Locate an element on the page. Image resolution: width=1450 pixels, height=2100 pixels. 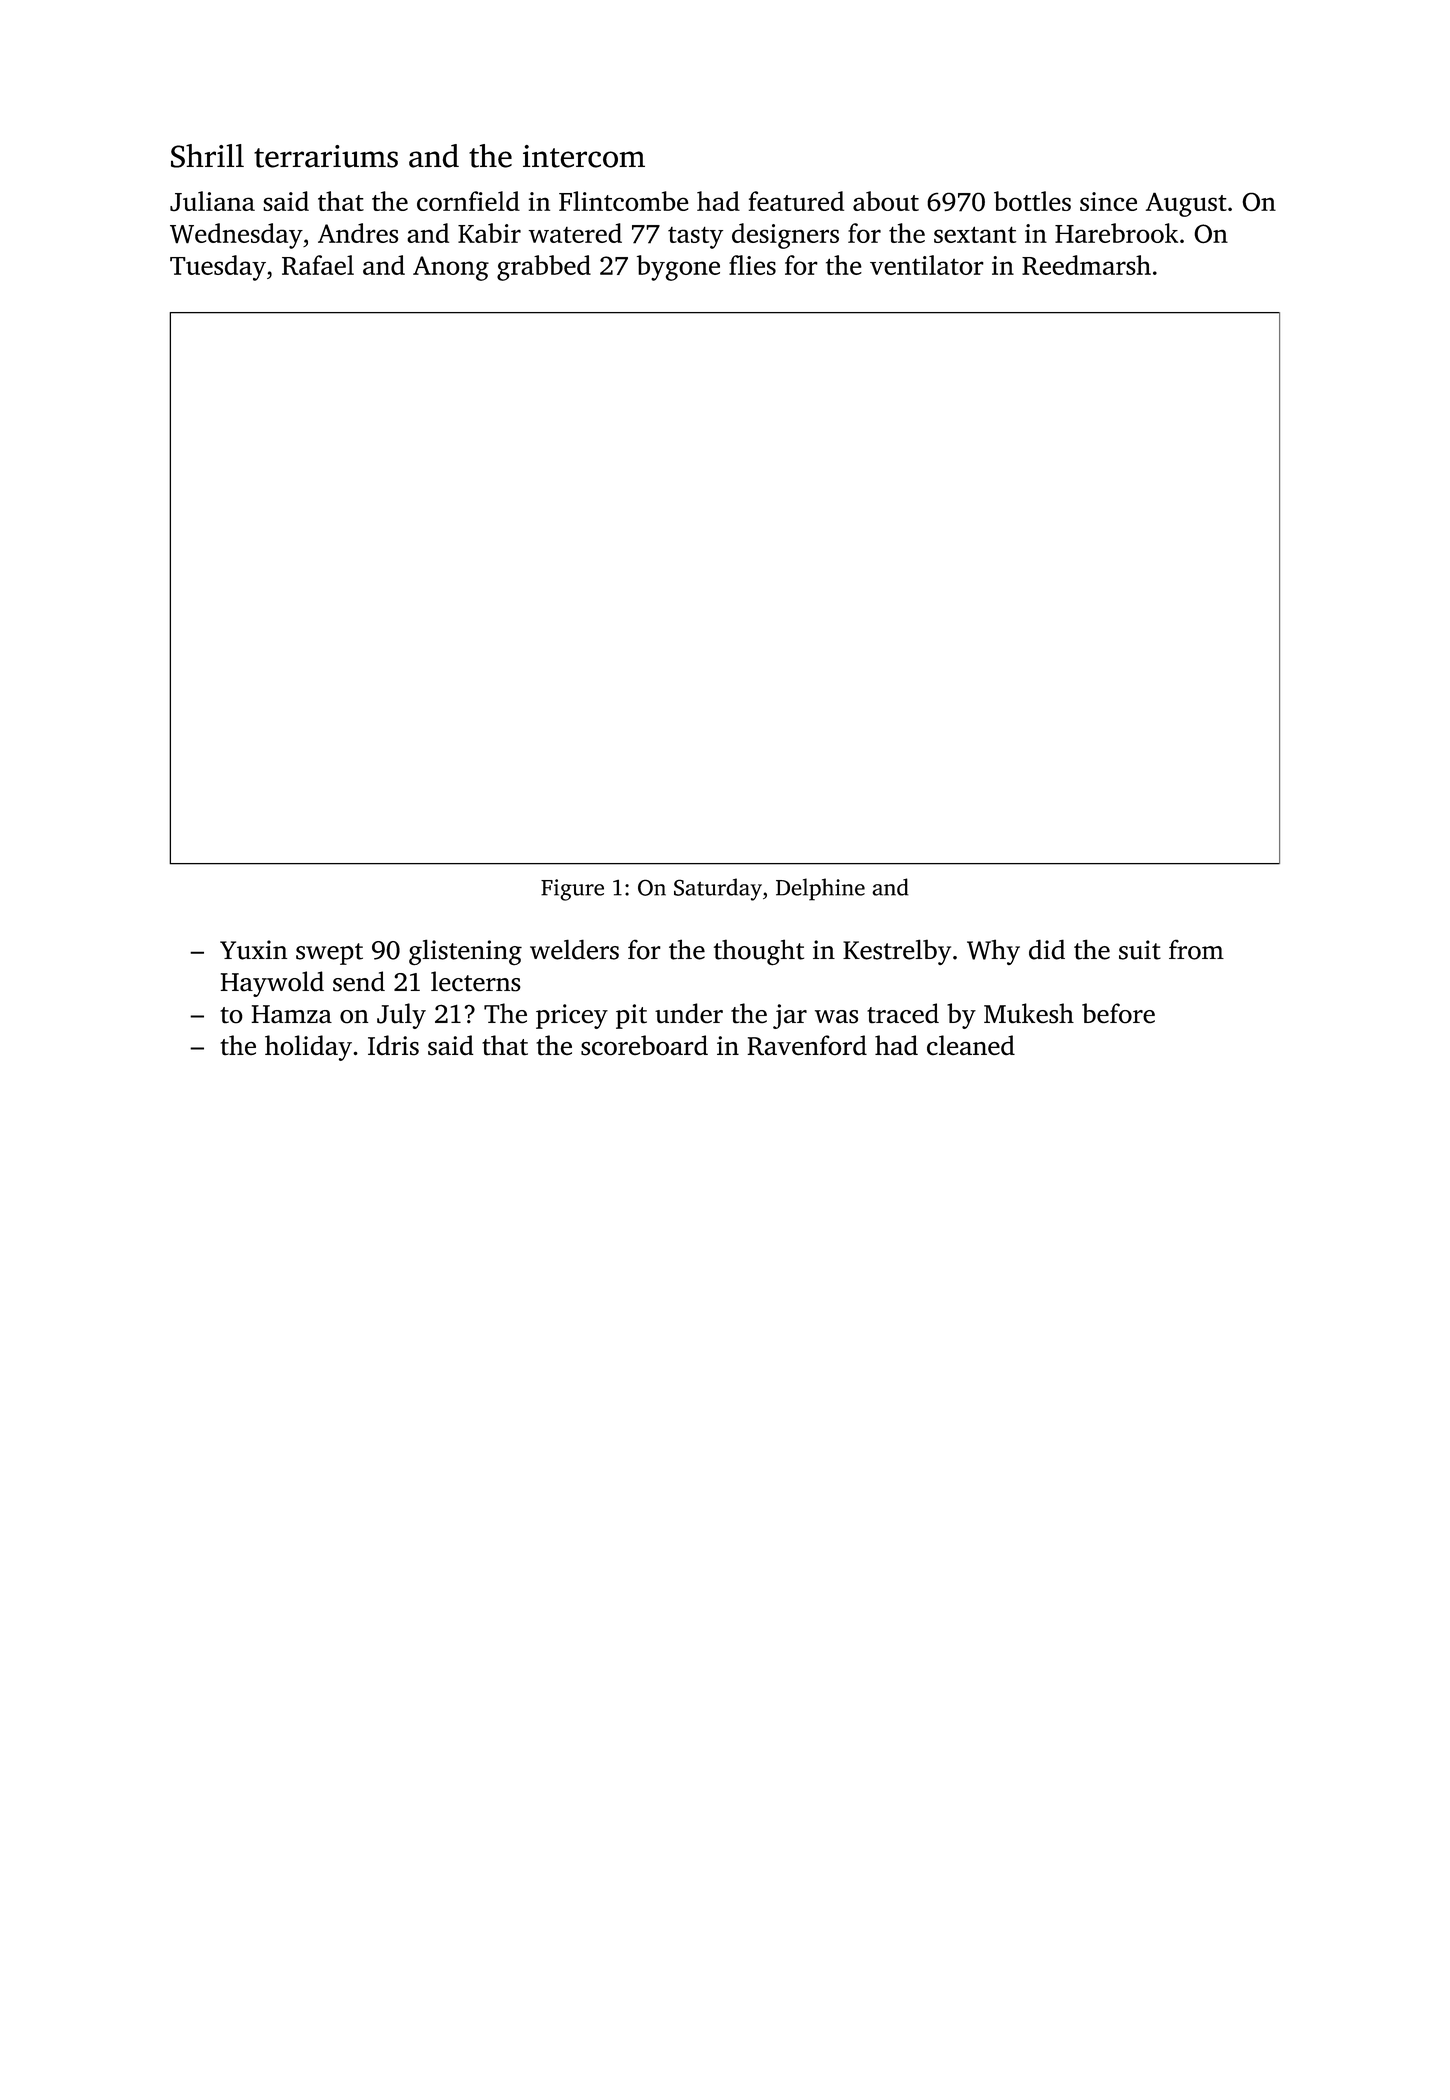
before is located at coordinates (1118, 1013).
